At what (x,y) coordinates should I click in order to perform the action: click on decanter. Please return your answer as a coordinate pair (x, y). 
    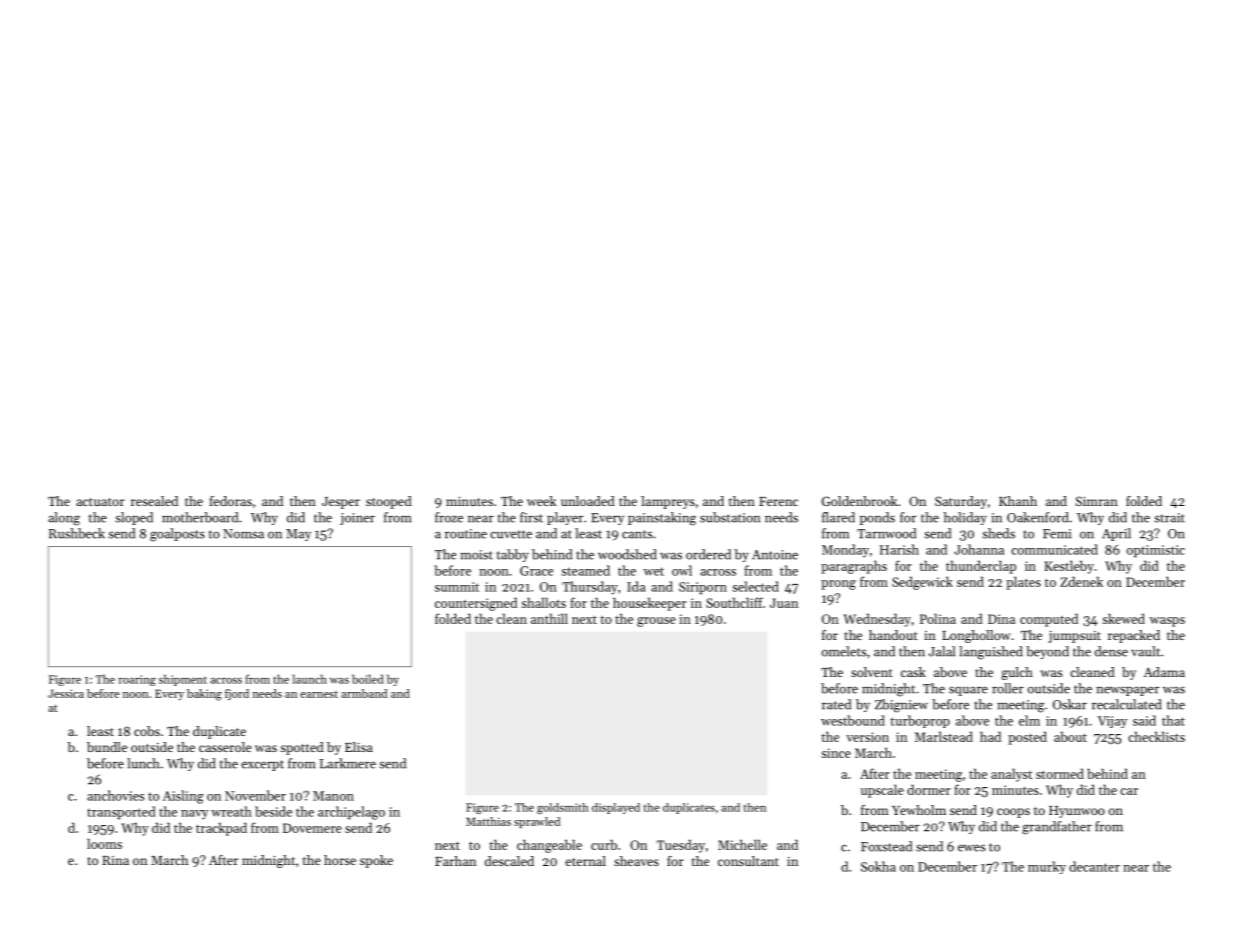
    Looking at the image, I should click on (1094, 866).
